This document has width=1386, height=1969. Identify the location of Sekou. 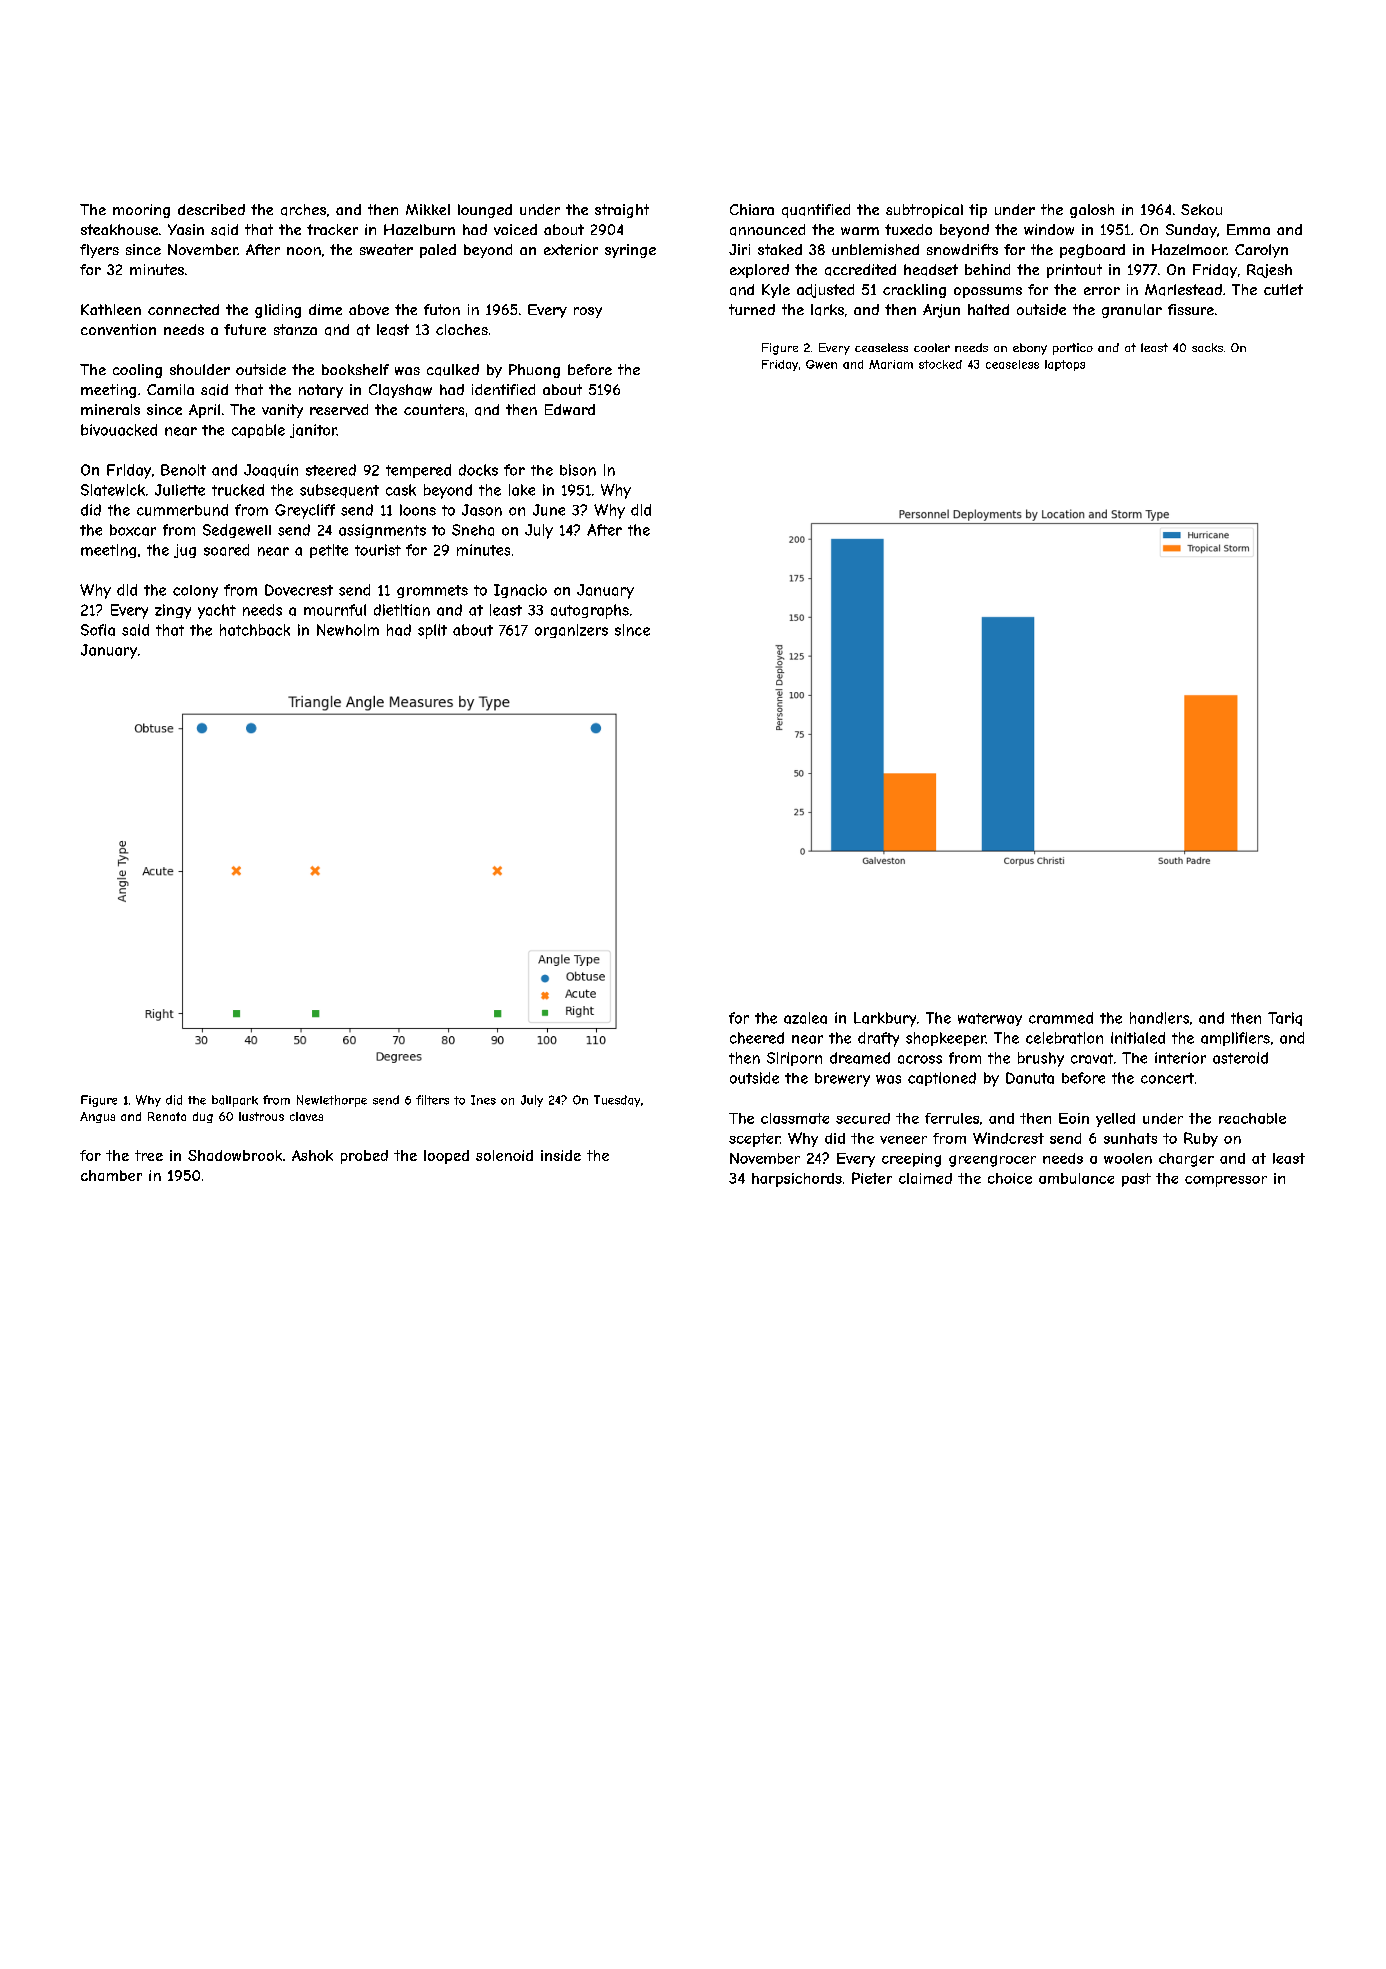
(1201, 209).
